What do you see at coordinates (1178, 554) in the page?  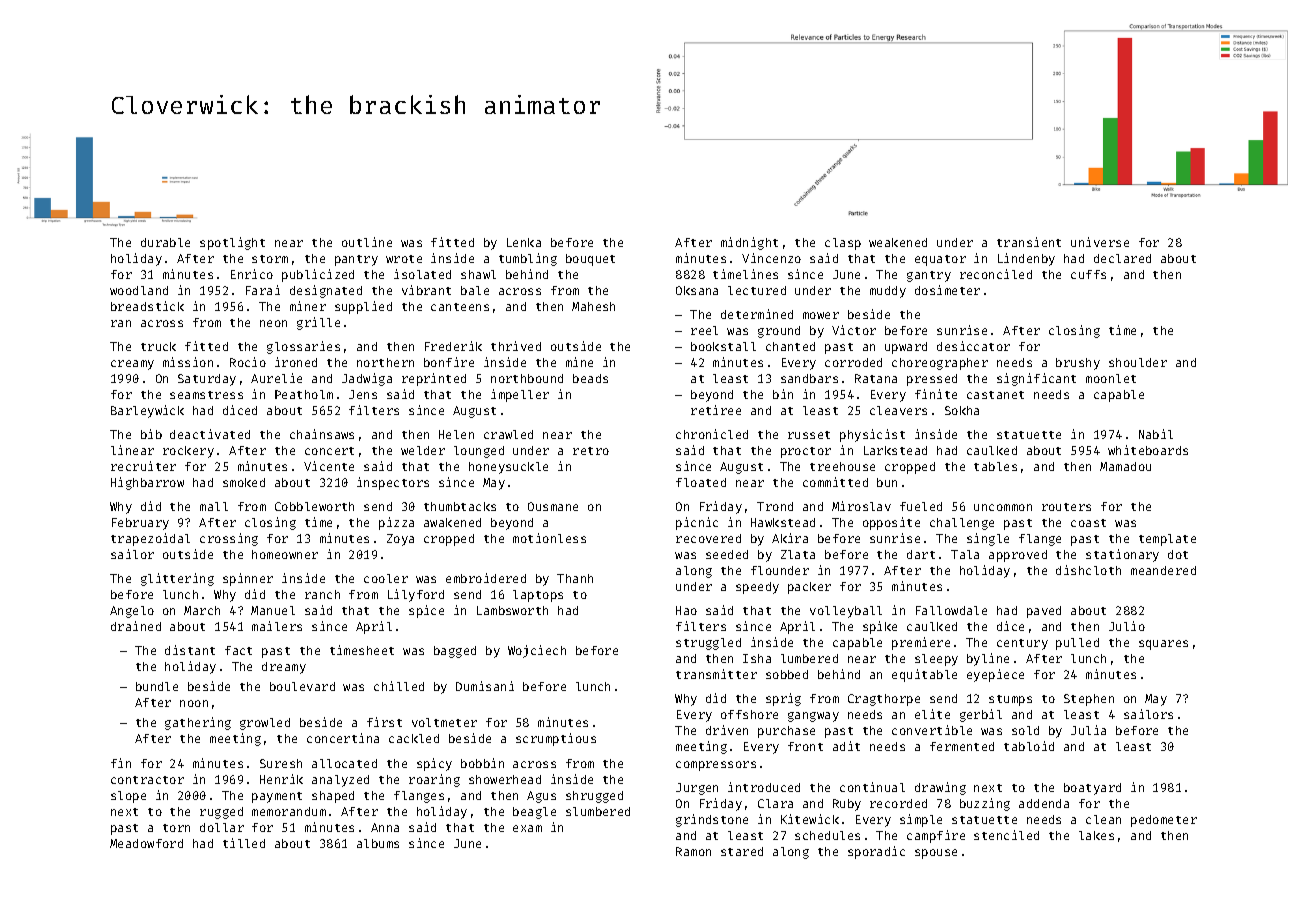 I see `dot` at bounding box center [1178, 554].
